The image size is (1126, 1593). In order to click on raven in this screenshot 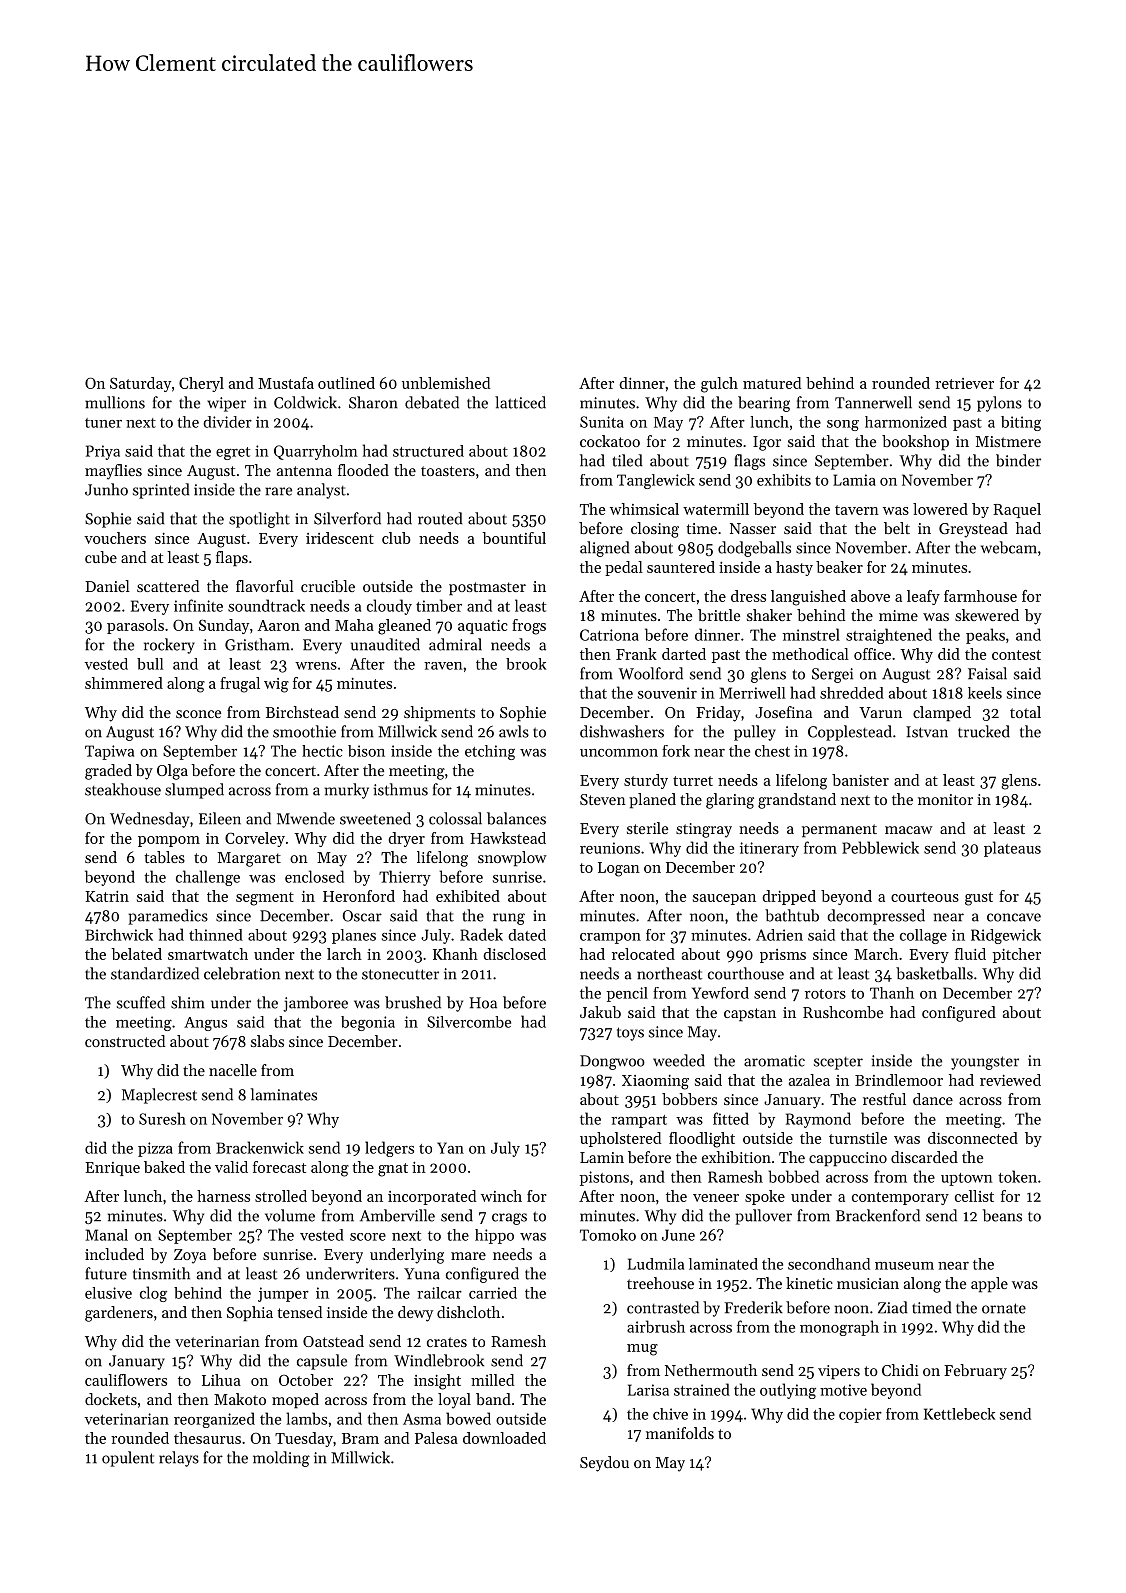, I will do `click(443, 666)`.
